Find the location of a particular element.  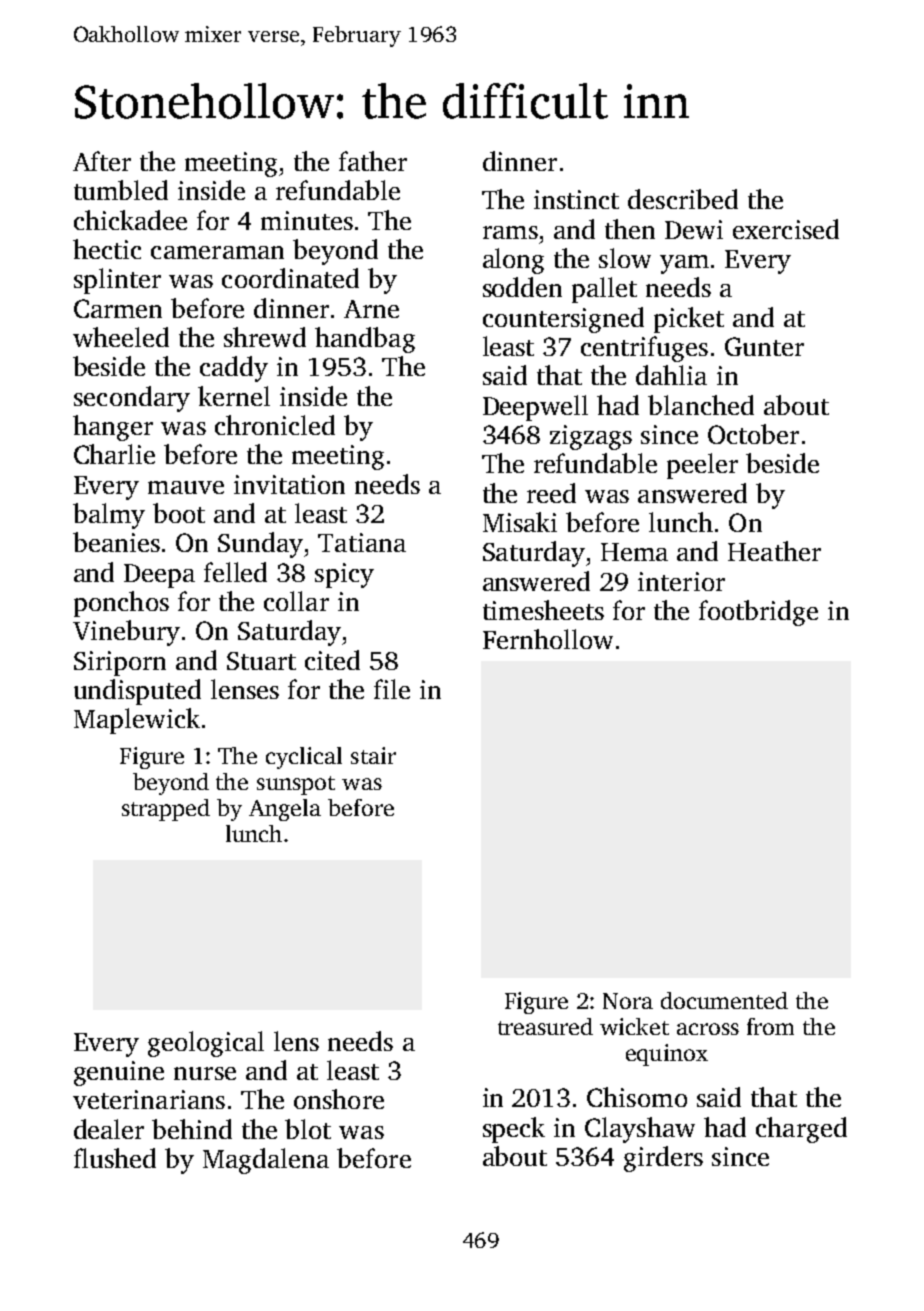

October is located at coordinates (753, 434).
